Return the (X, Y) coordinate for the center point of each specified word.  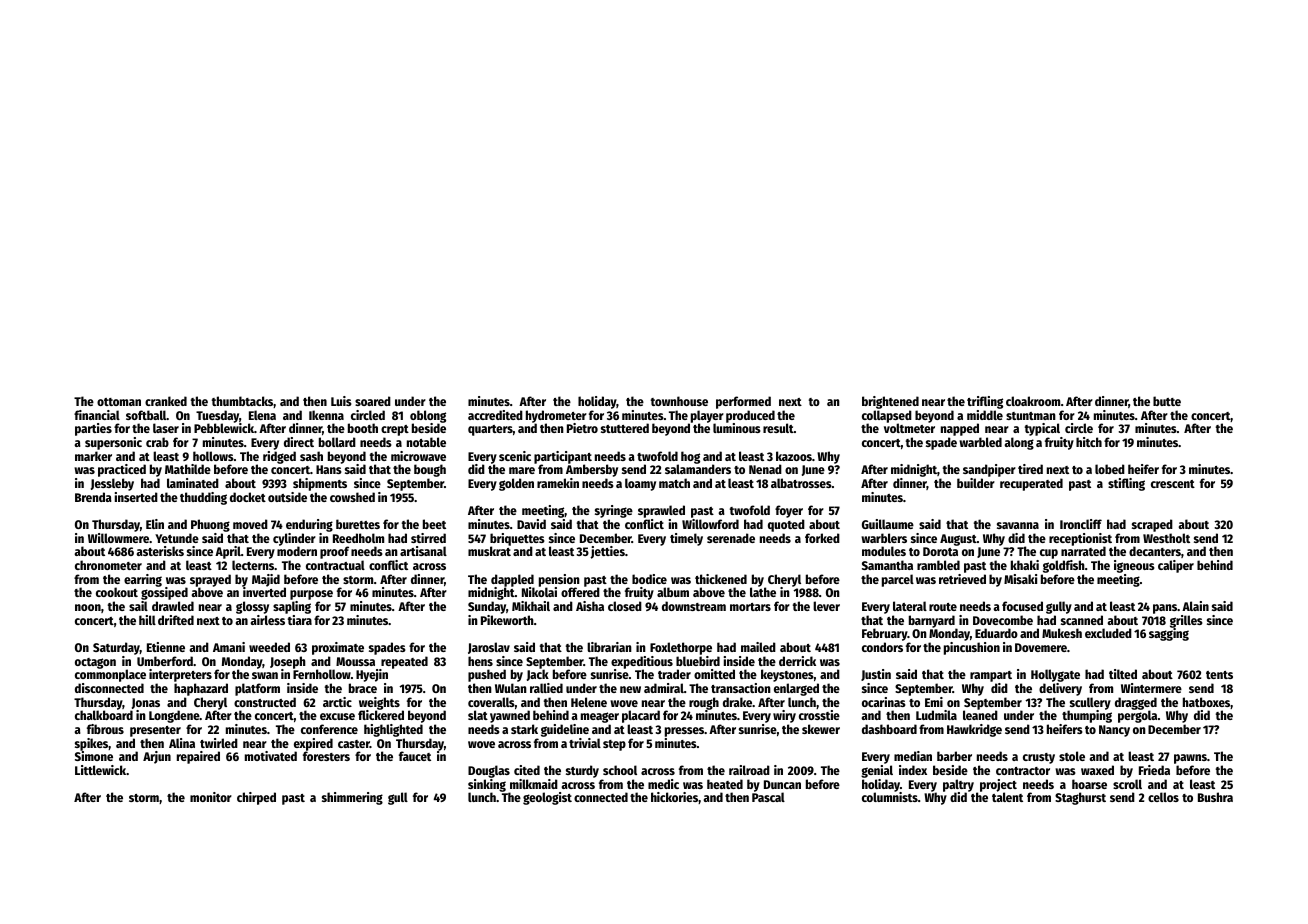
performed (743, 402)
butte (1167, 401)
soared (373, 401)
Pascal (768, 797)
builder (976, 483)
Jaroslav (489, 648)
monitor (211, 797)
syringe (614, 511)
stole (1072, 756)
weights (379, 703)
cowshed (352, 497)
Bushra (1215, 797)
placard (641, 716)
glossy (252, 607)
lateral (910, 606)
